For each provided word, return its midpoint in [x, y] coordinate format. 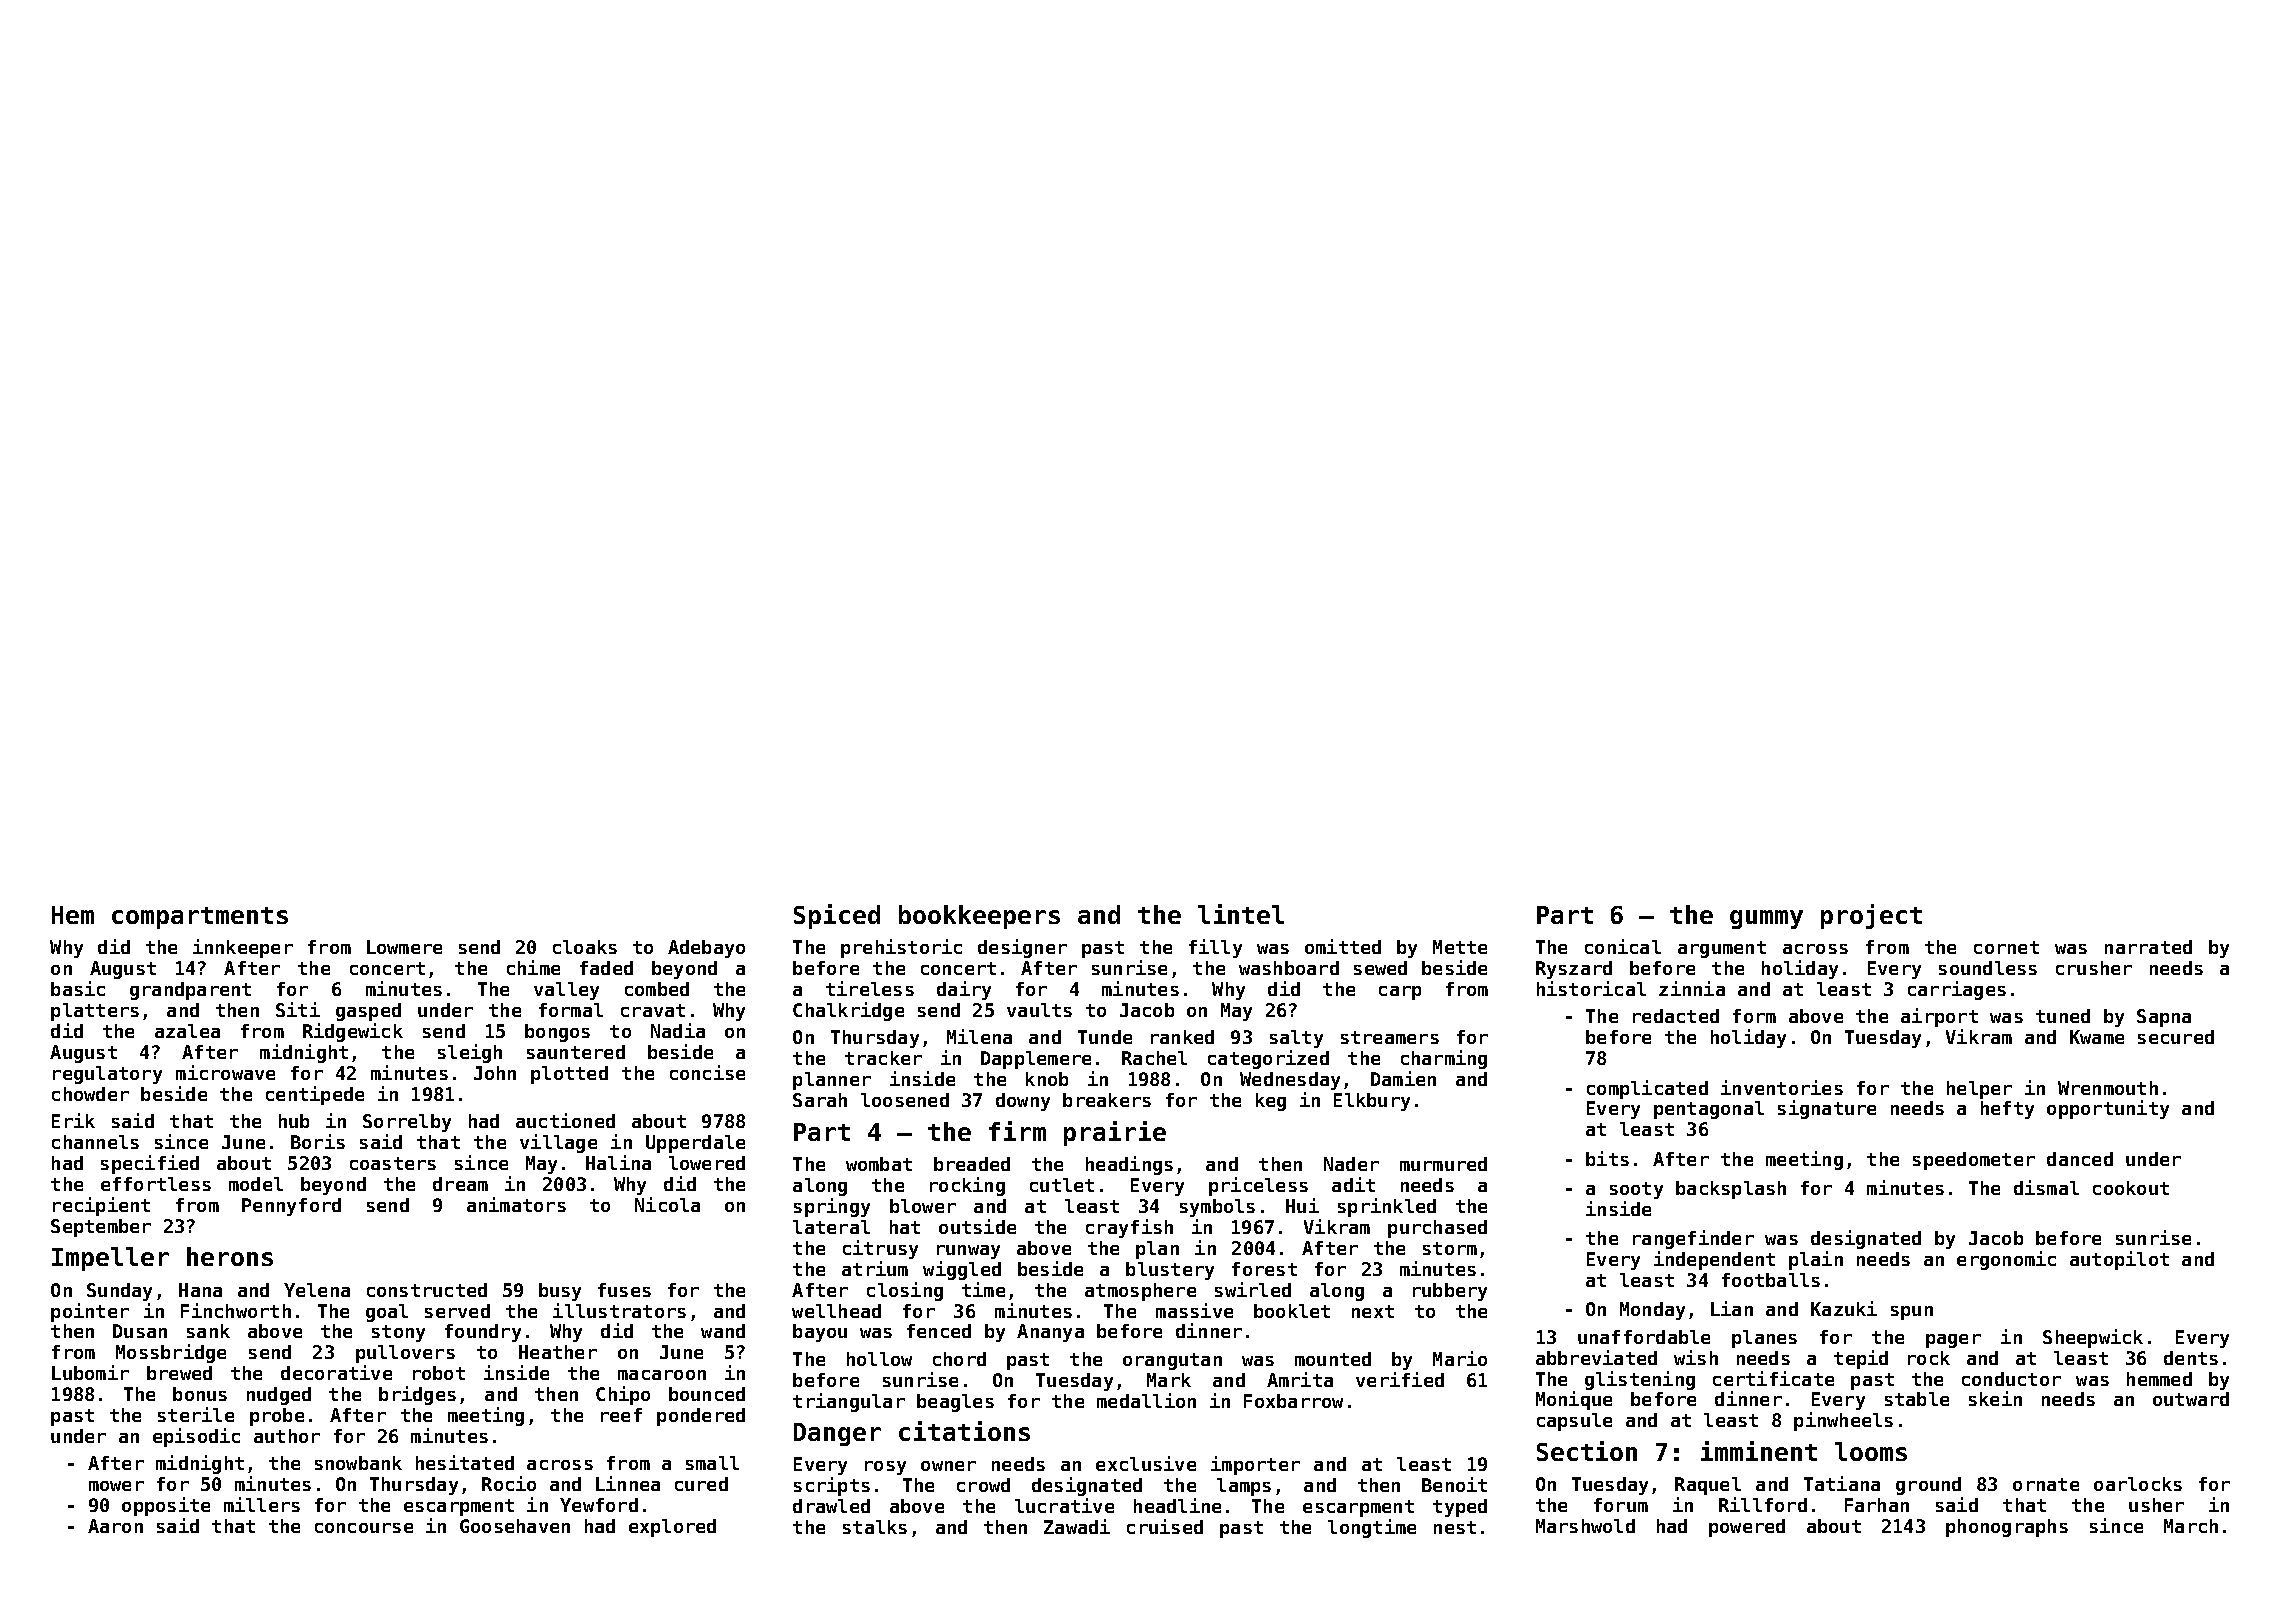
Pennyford [291, 1207]
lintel [1241, 914]
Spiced [837, 916]
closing [905, 1291]
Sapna [2164, 1018]
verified [1400, 1379]
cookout [2131, 1188]
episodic [196, 1437]
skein [1995, 1398]
